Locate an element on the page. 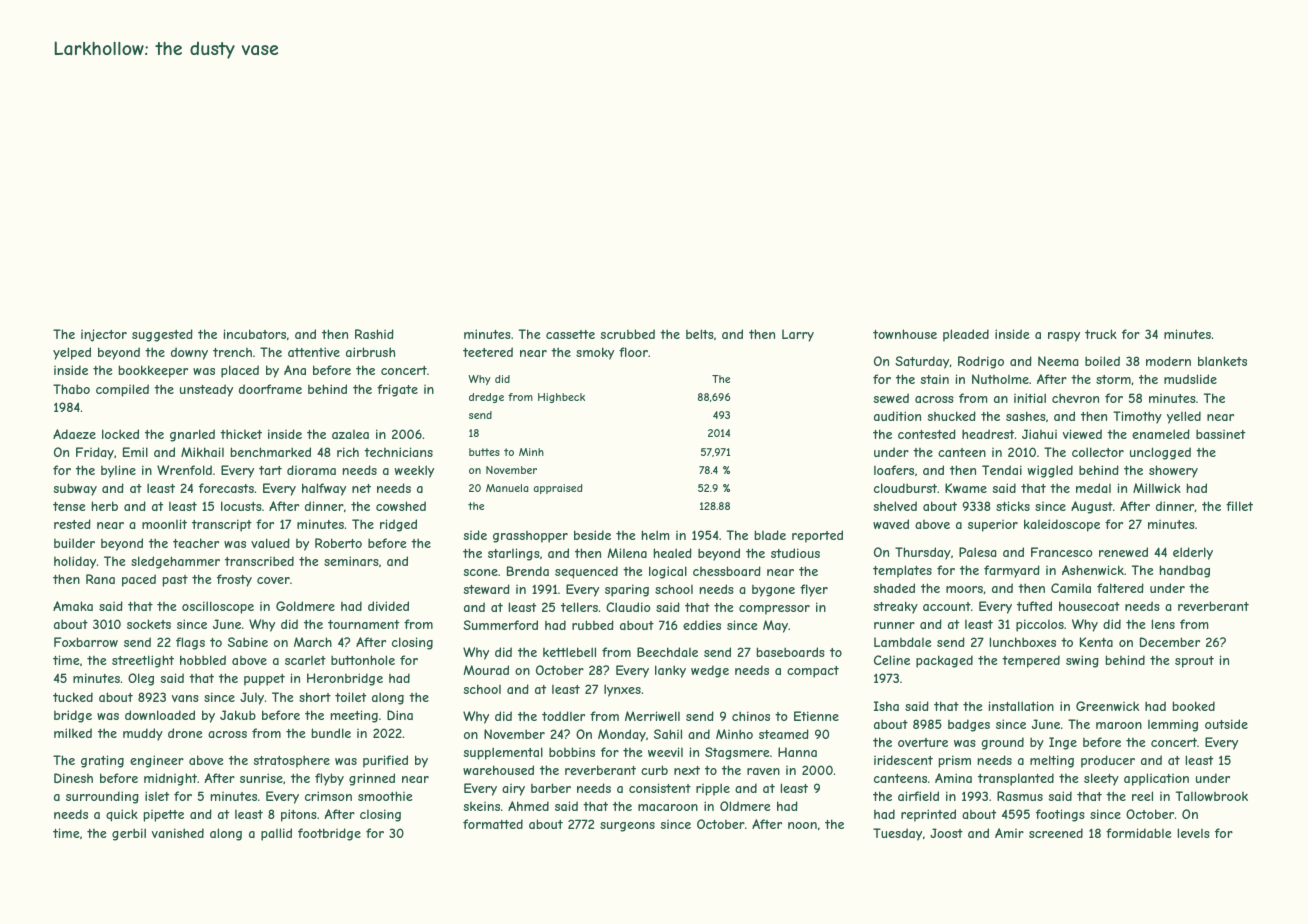 The width and height of the image is (1308, 924). Highbeck is located at coordinates (561, 398).
